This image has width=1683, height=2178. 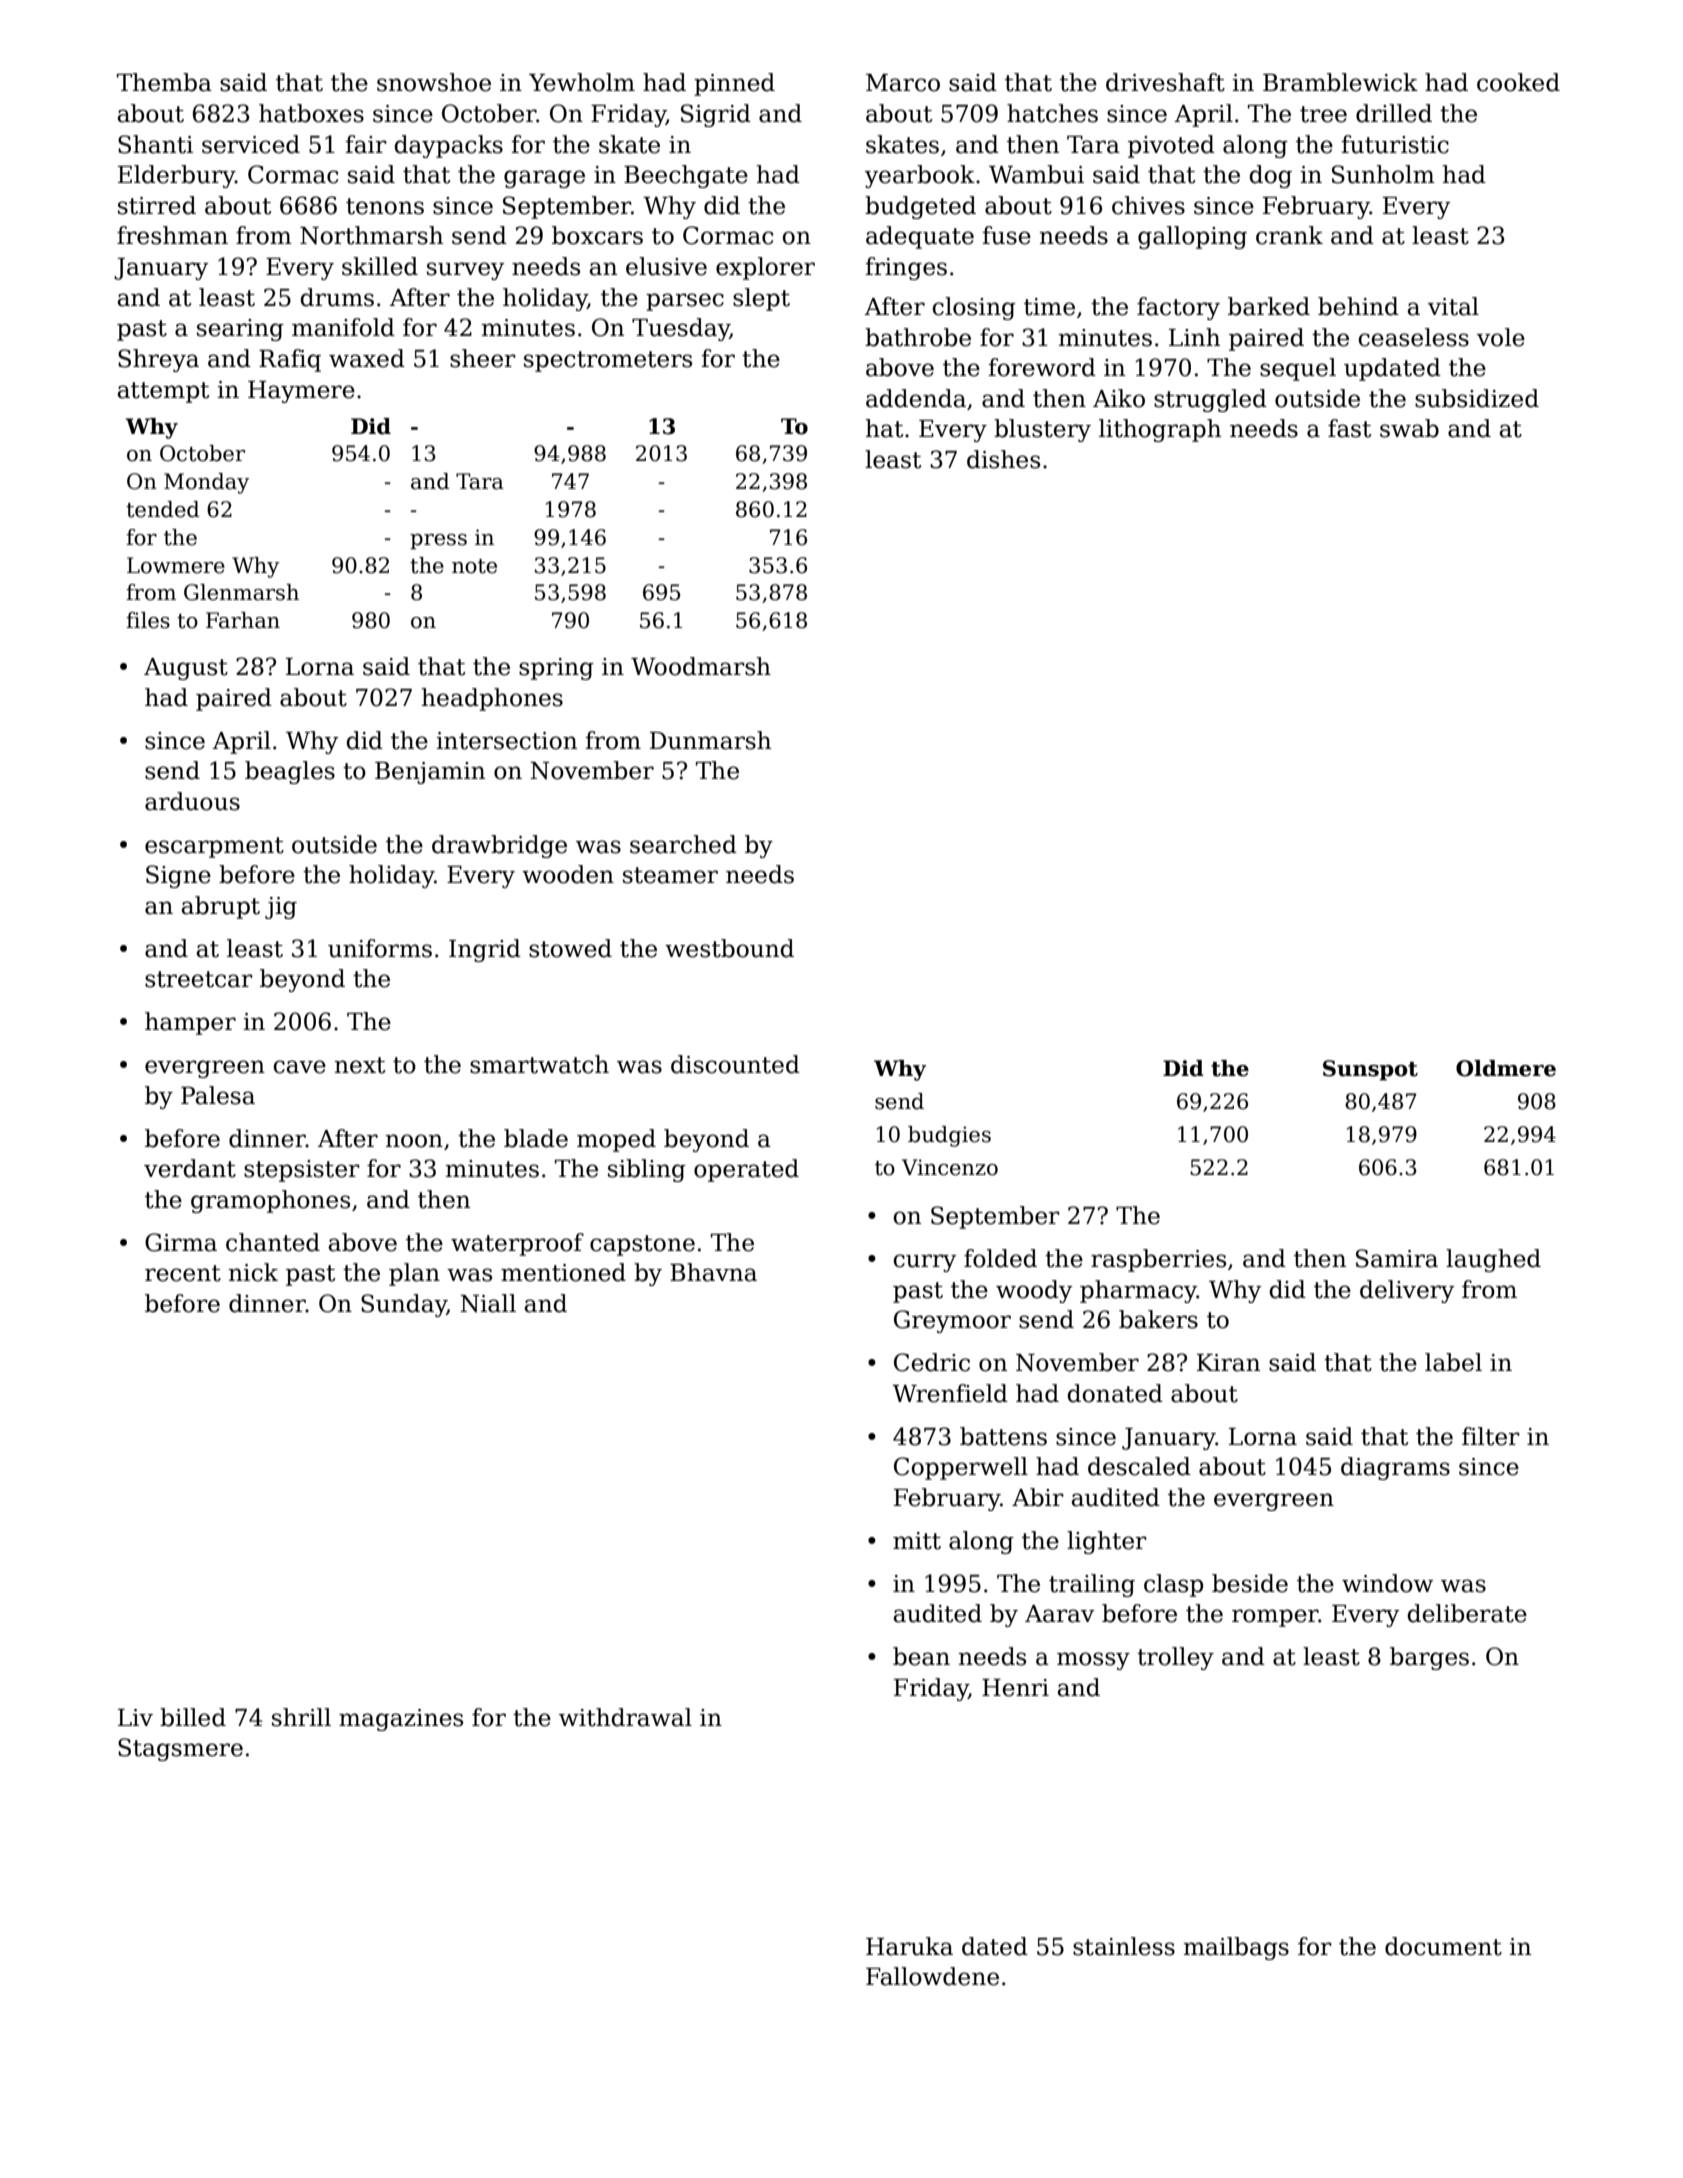 I want to click on curry, so click(x=925, y=1263).
